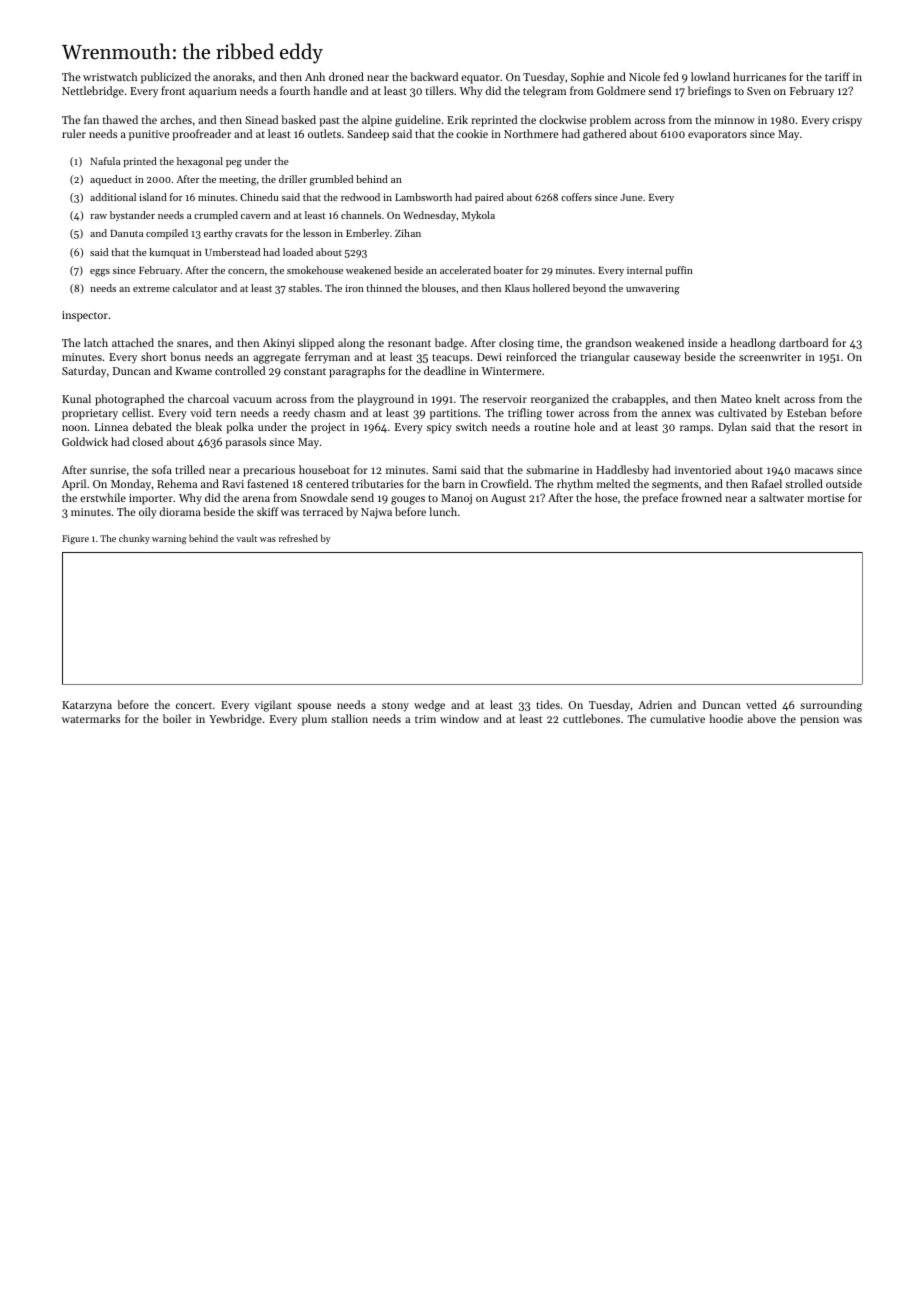  Describe the element at coordinates (120, 119) in the image. I see `thawed` at that location.
